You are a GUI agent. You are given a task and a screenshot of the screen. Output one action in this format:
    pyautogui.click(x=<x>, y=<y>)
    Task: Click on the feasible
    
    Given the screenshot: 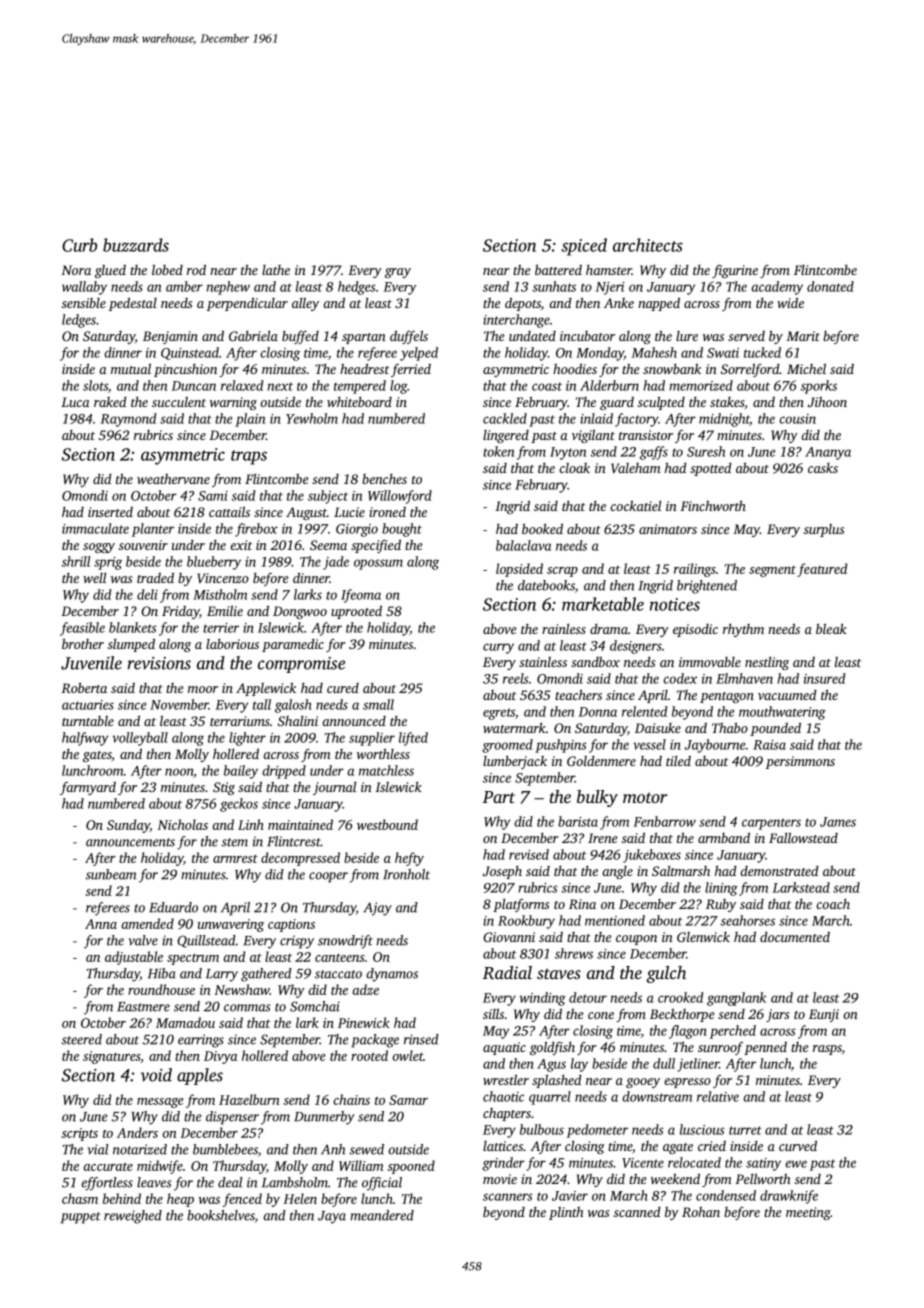 What is the action you would take?
    pyautogui.click(x=82, y=629)
